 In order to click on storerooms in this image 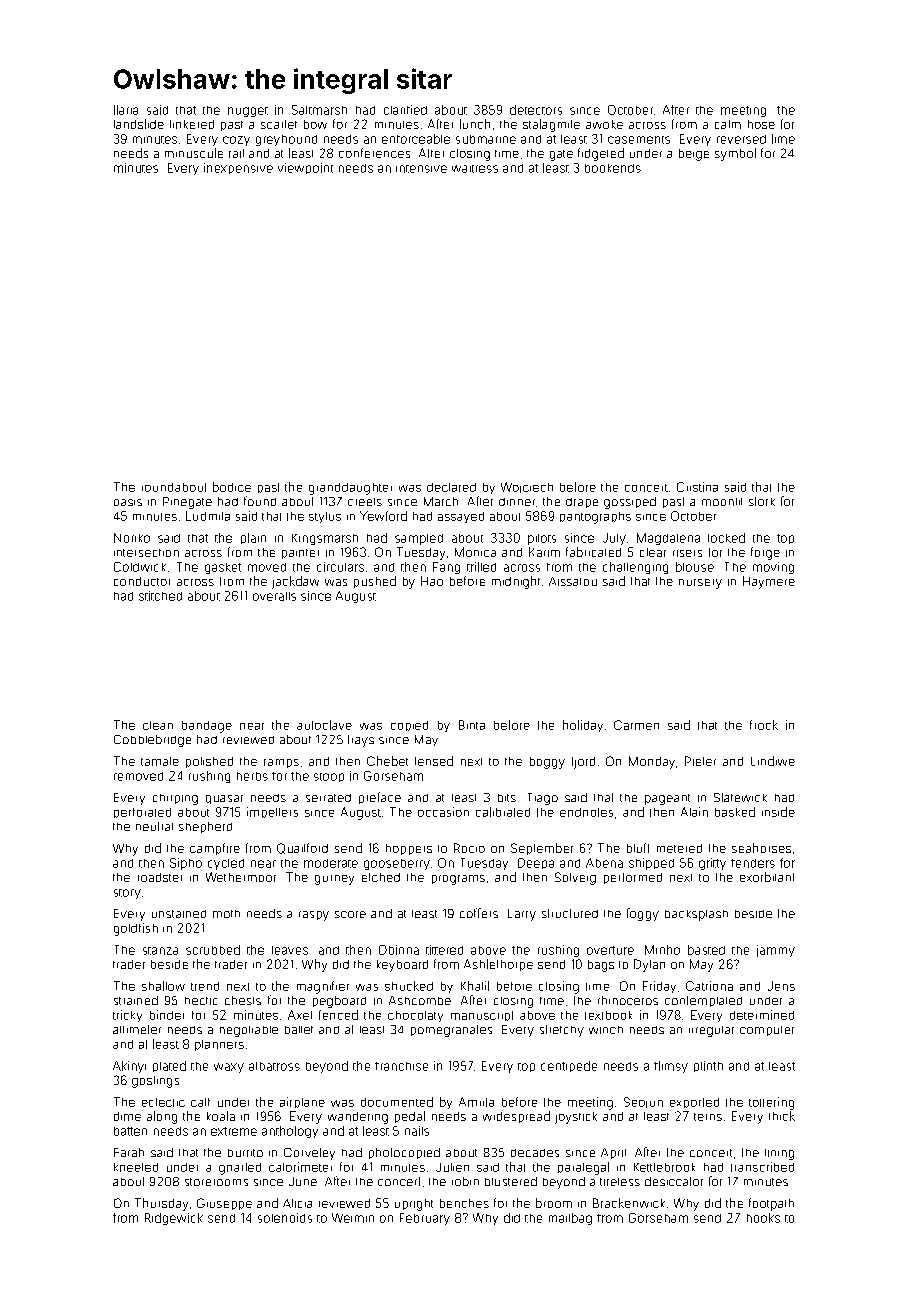, I will do `click(216, 1182)`.
